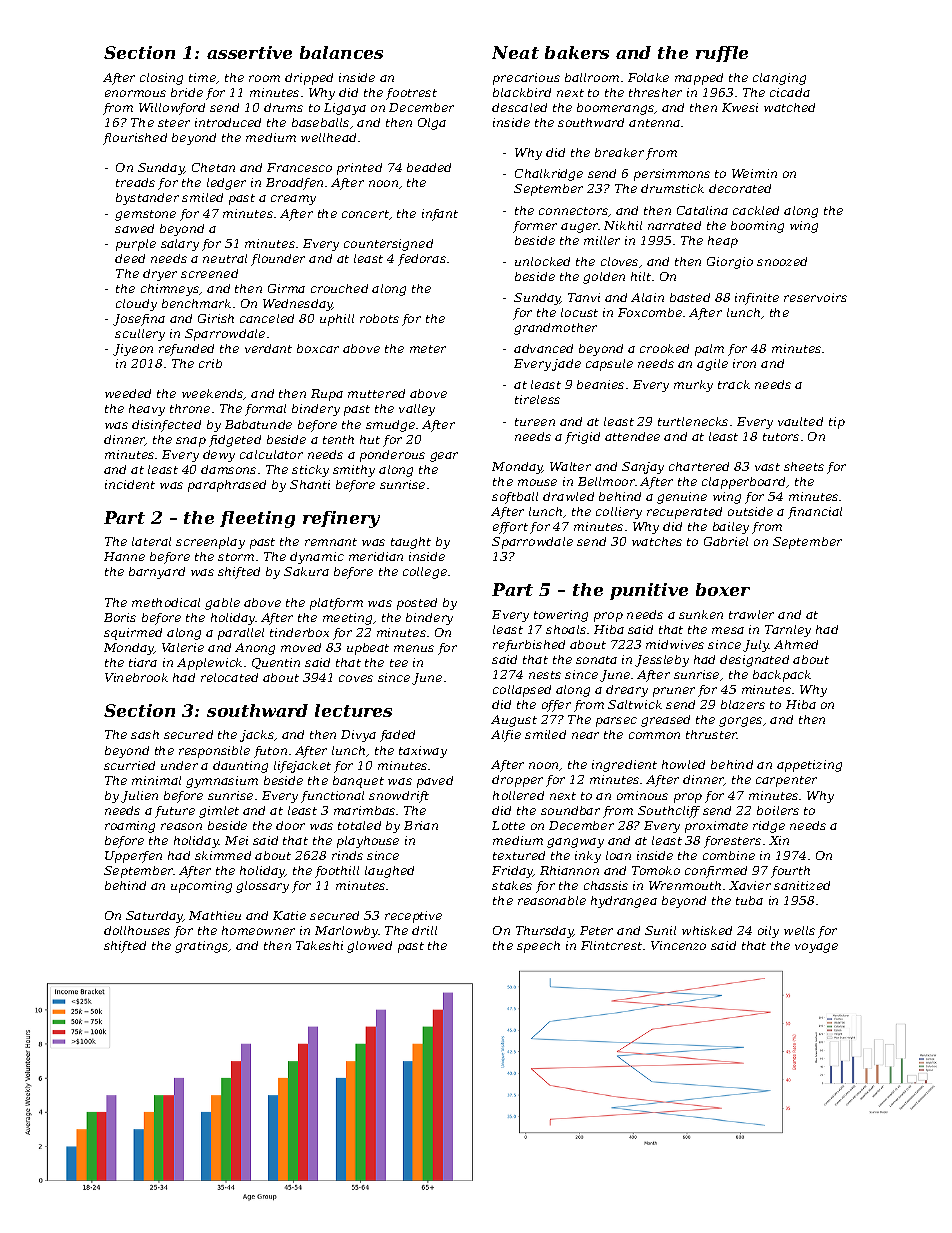 The width and height of the page is (952, 1233). Describe the element at coordinates (561, 616) in the page. I see `towering` at that location.
